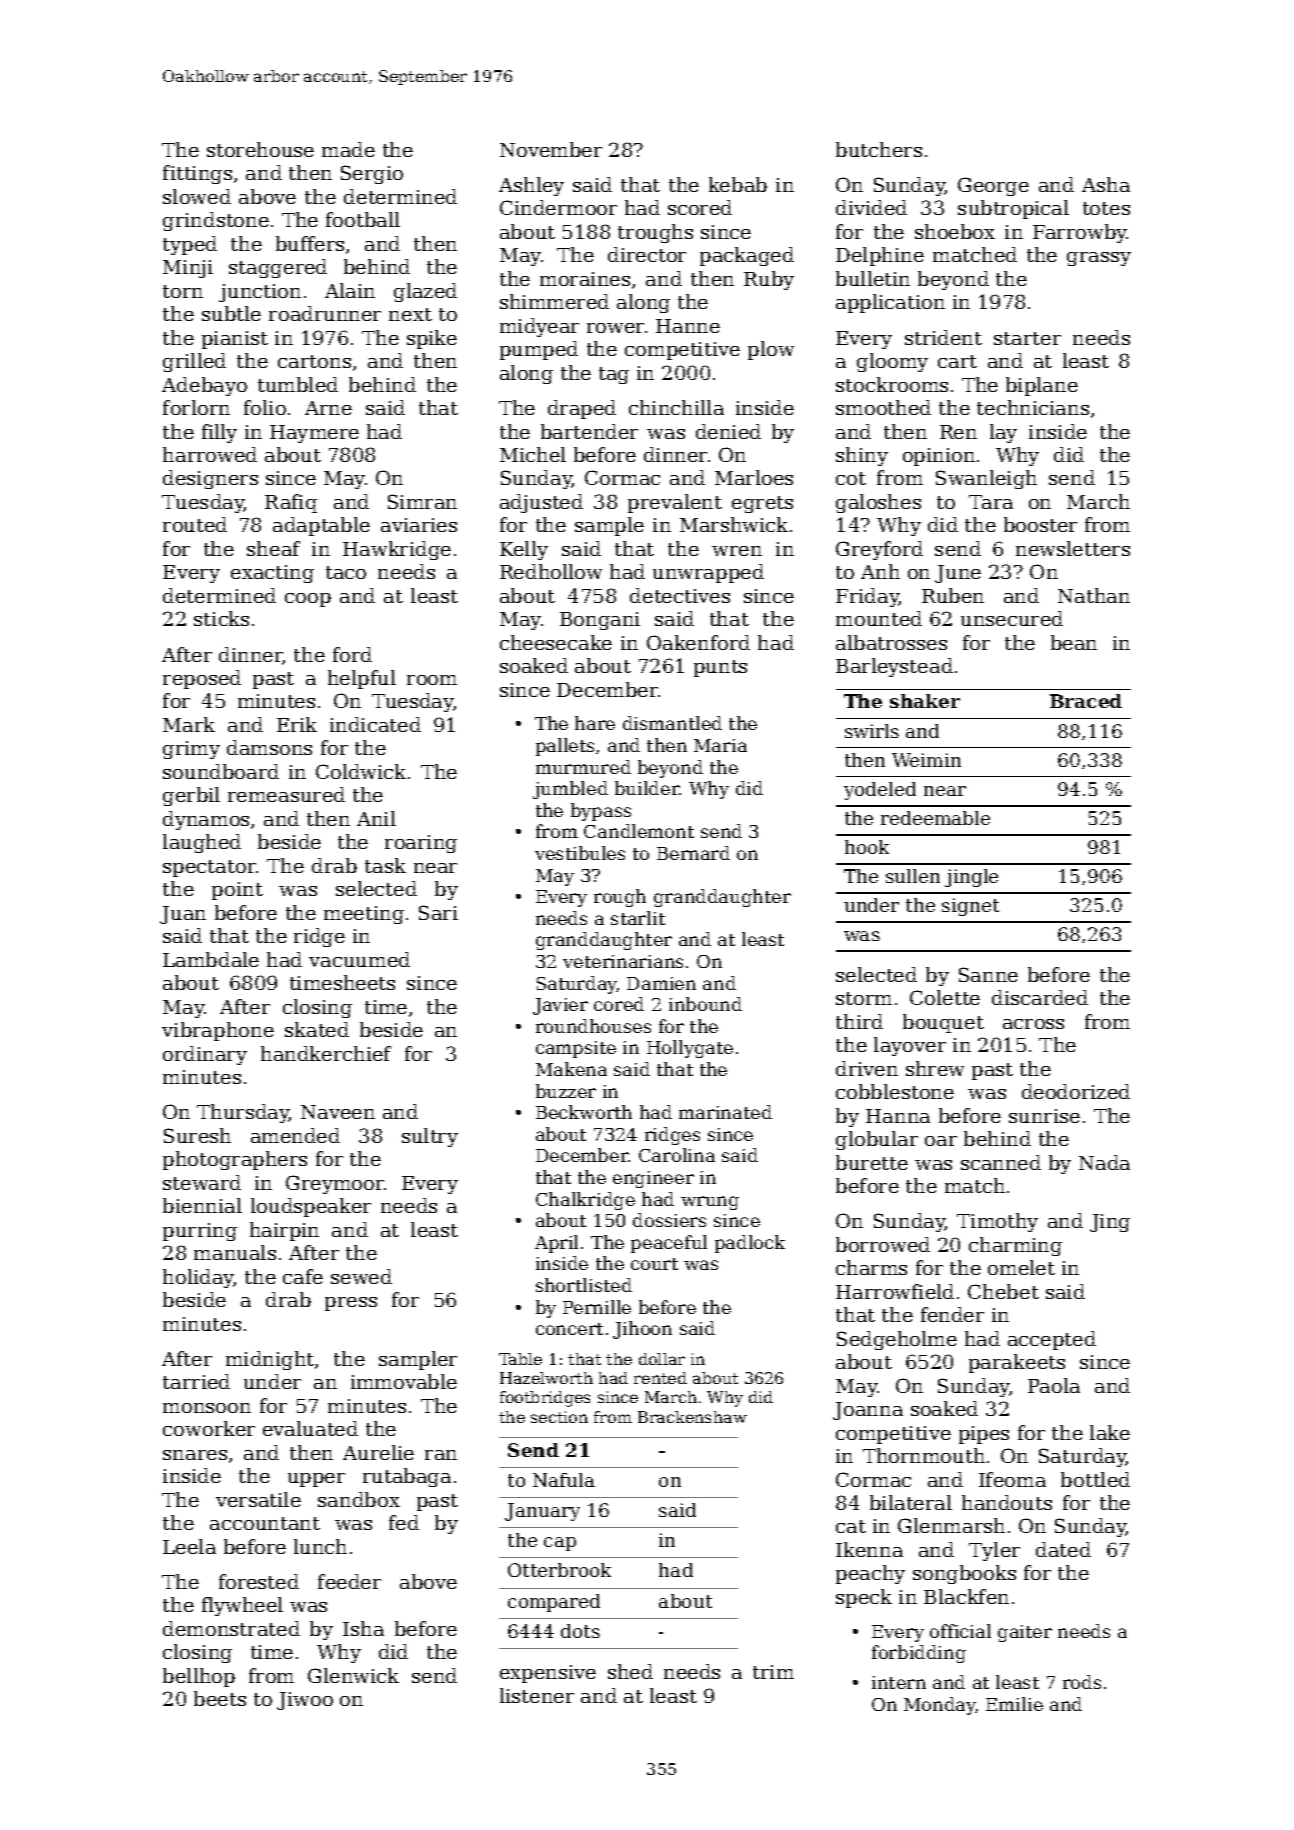 The image size is (1294, 1830). Describe the element at coordinates (690, 1049) in the screenshot. I see `Hollygate` at that location.
